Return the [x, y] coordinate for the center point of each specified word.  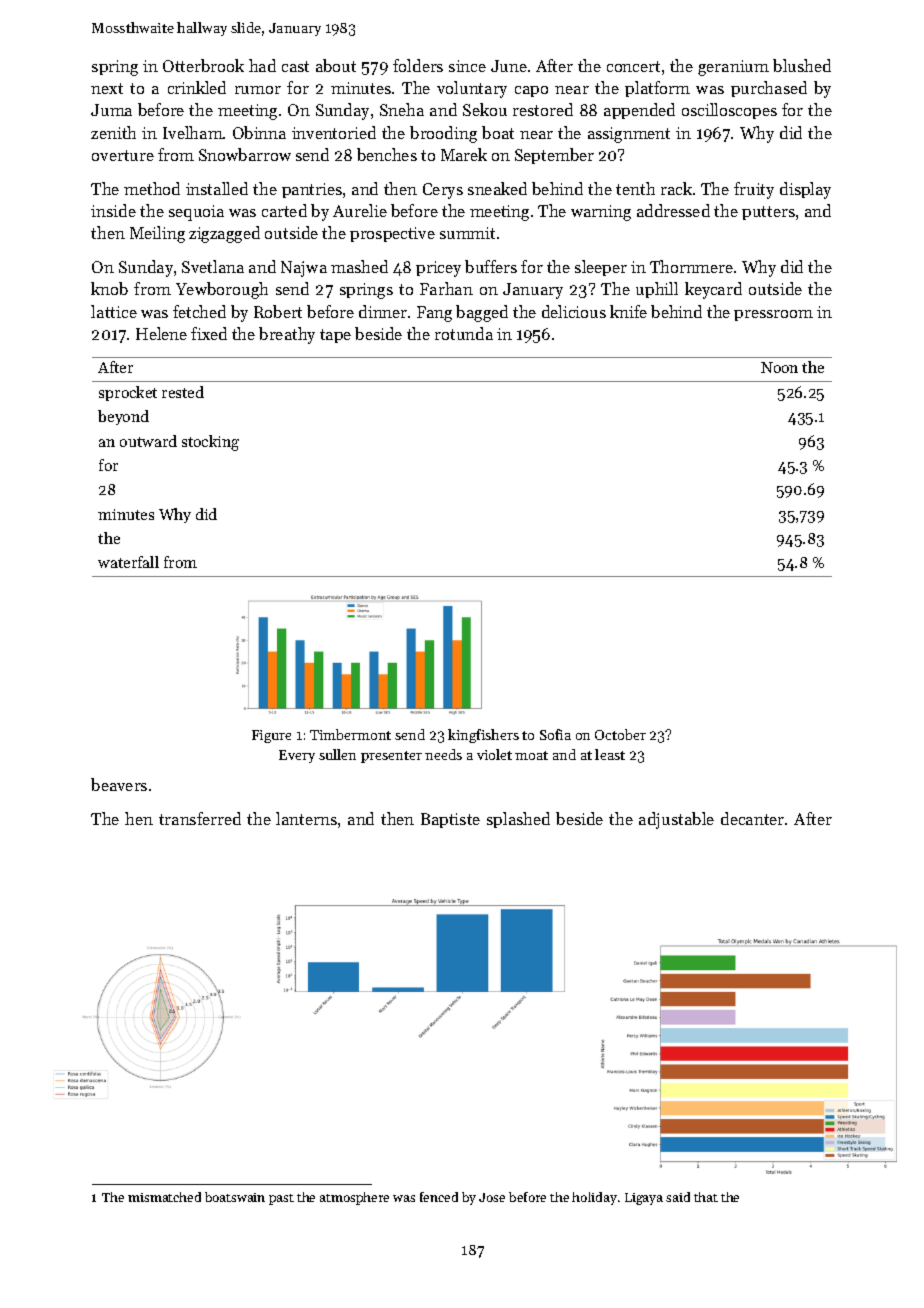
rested [183, 392]
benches [387, 154]
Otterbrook [203, 65]
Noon [779, 367]
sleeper [601, 268]
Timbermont [350, 734]
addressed [673, 210]
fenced [439, 1197]
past [281, 1199]
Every [297, 756]
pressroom [773, 315]
